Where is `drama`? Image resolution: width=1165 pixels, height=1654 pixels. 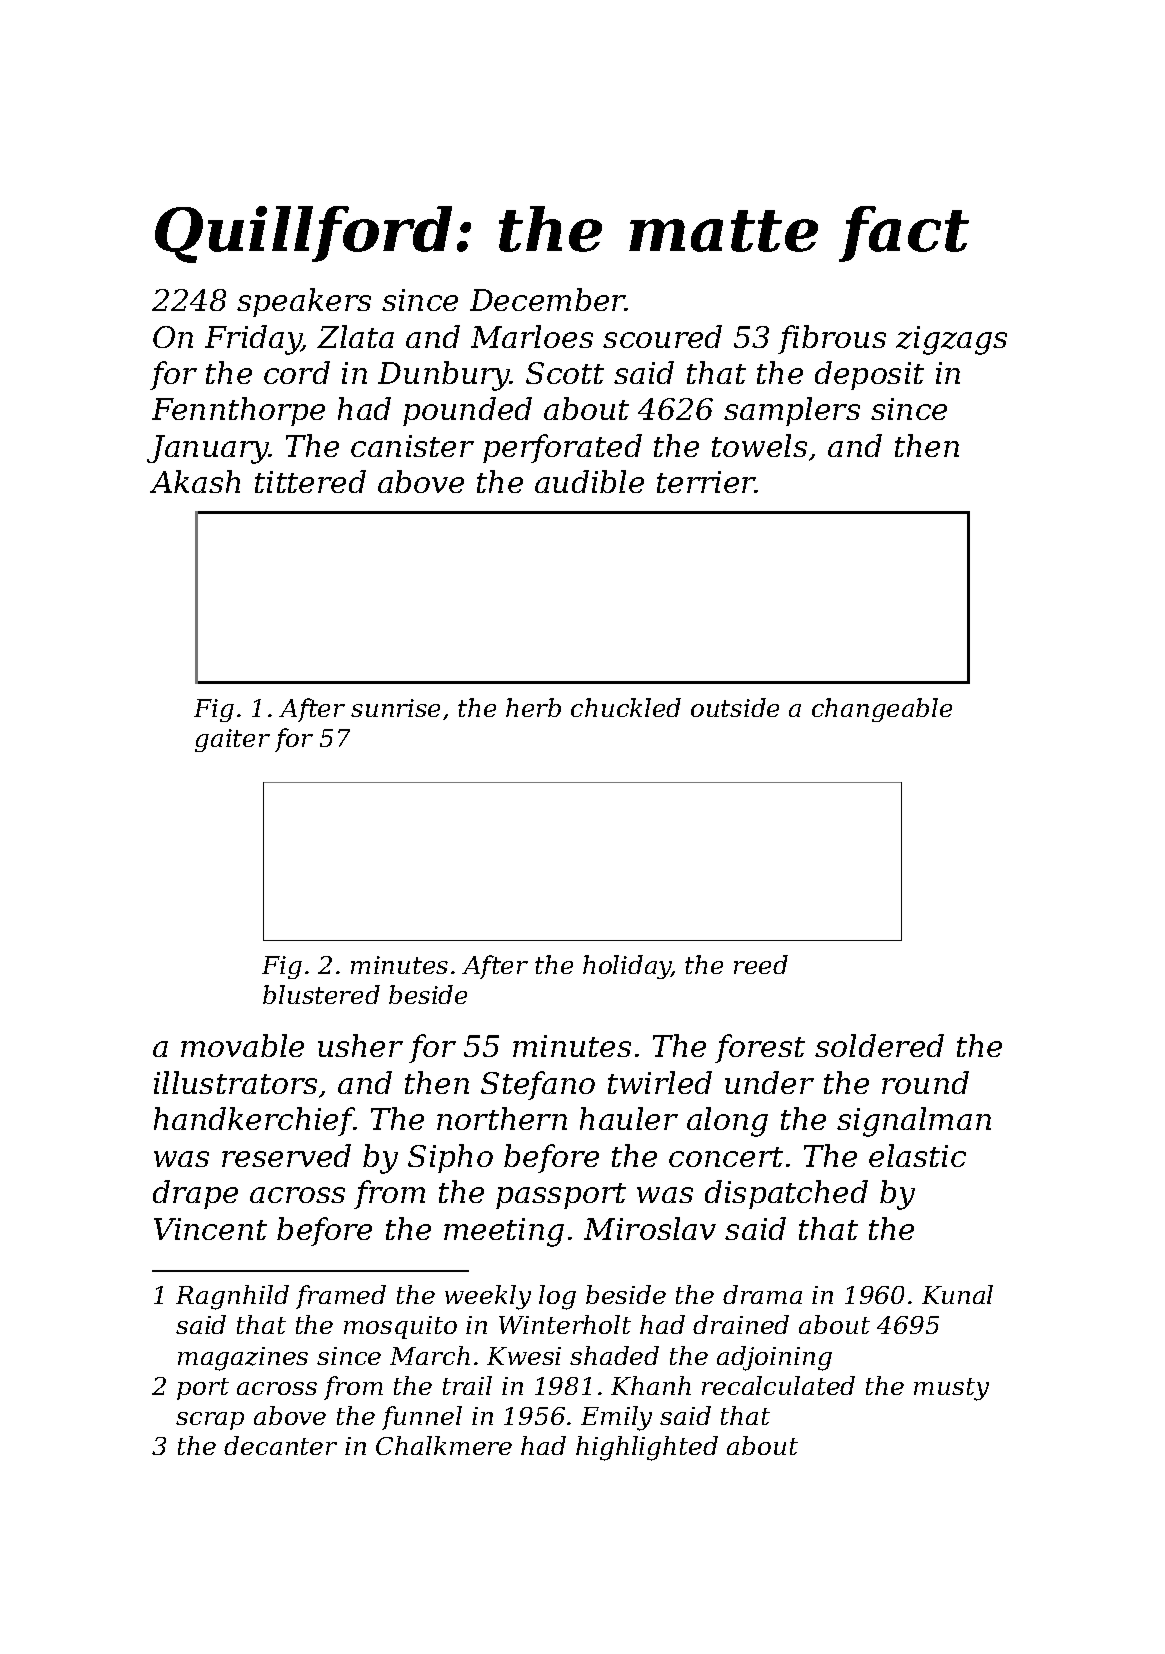
drama is located at coordinates (762, 1294).
